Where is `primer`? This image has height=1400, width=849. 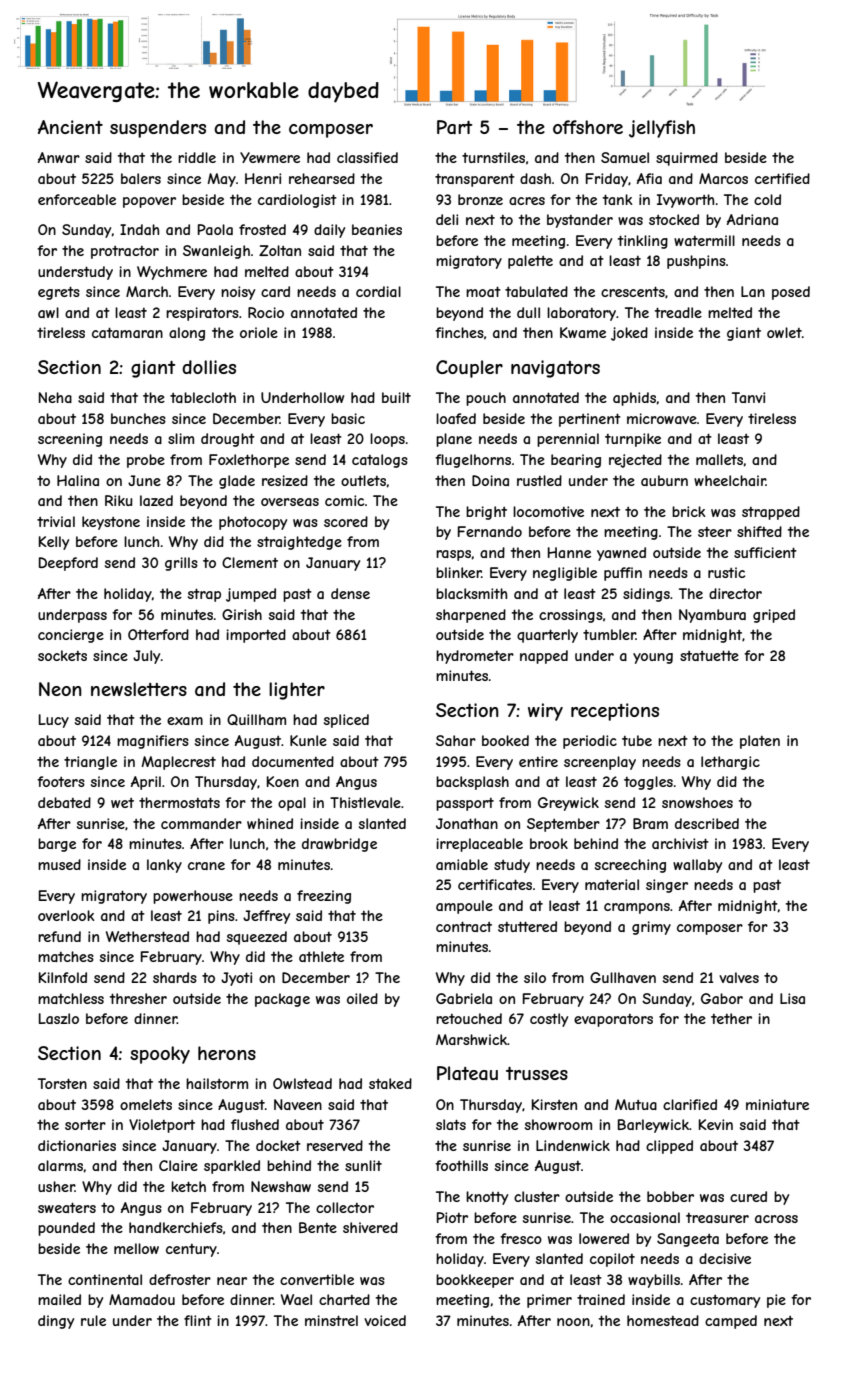 primer is located at coordinates (549, 1301).
